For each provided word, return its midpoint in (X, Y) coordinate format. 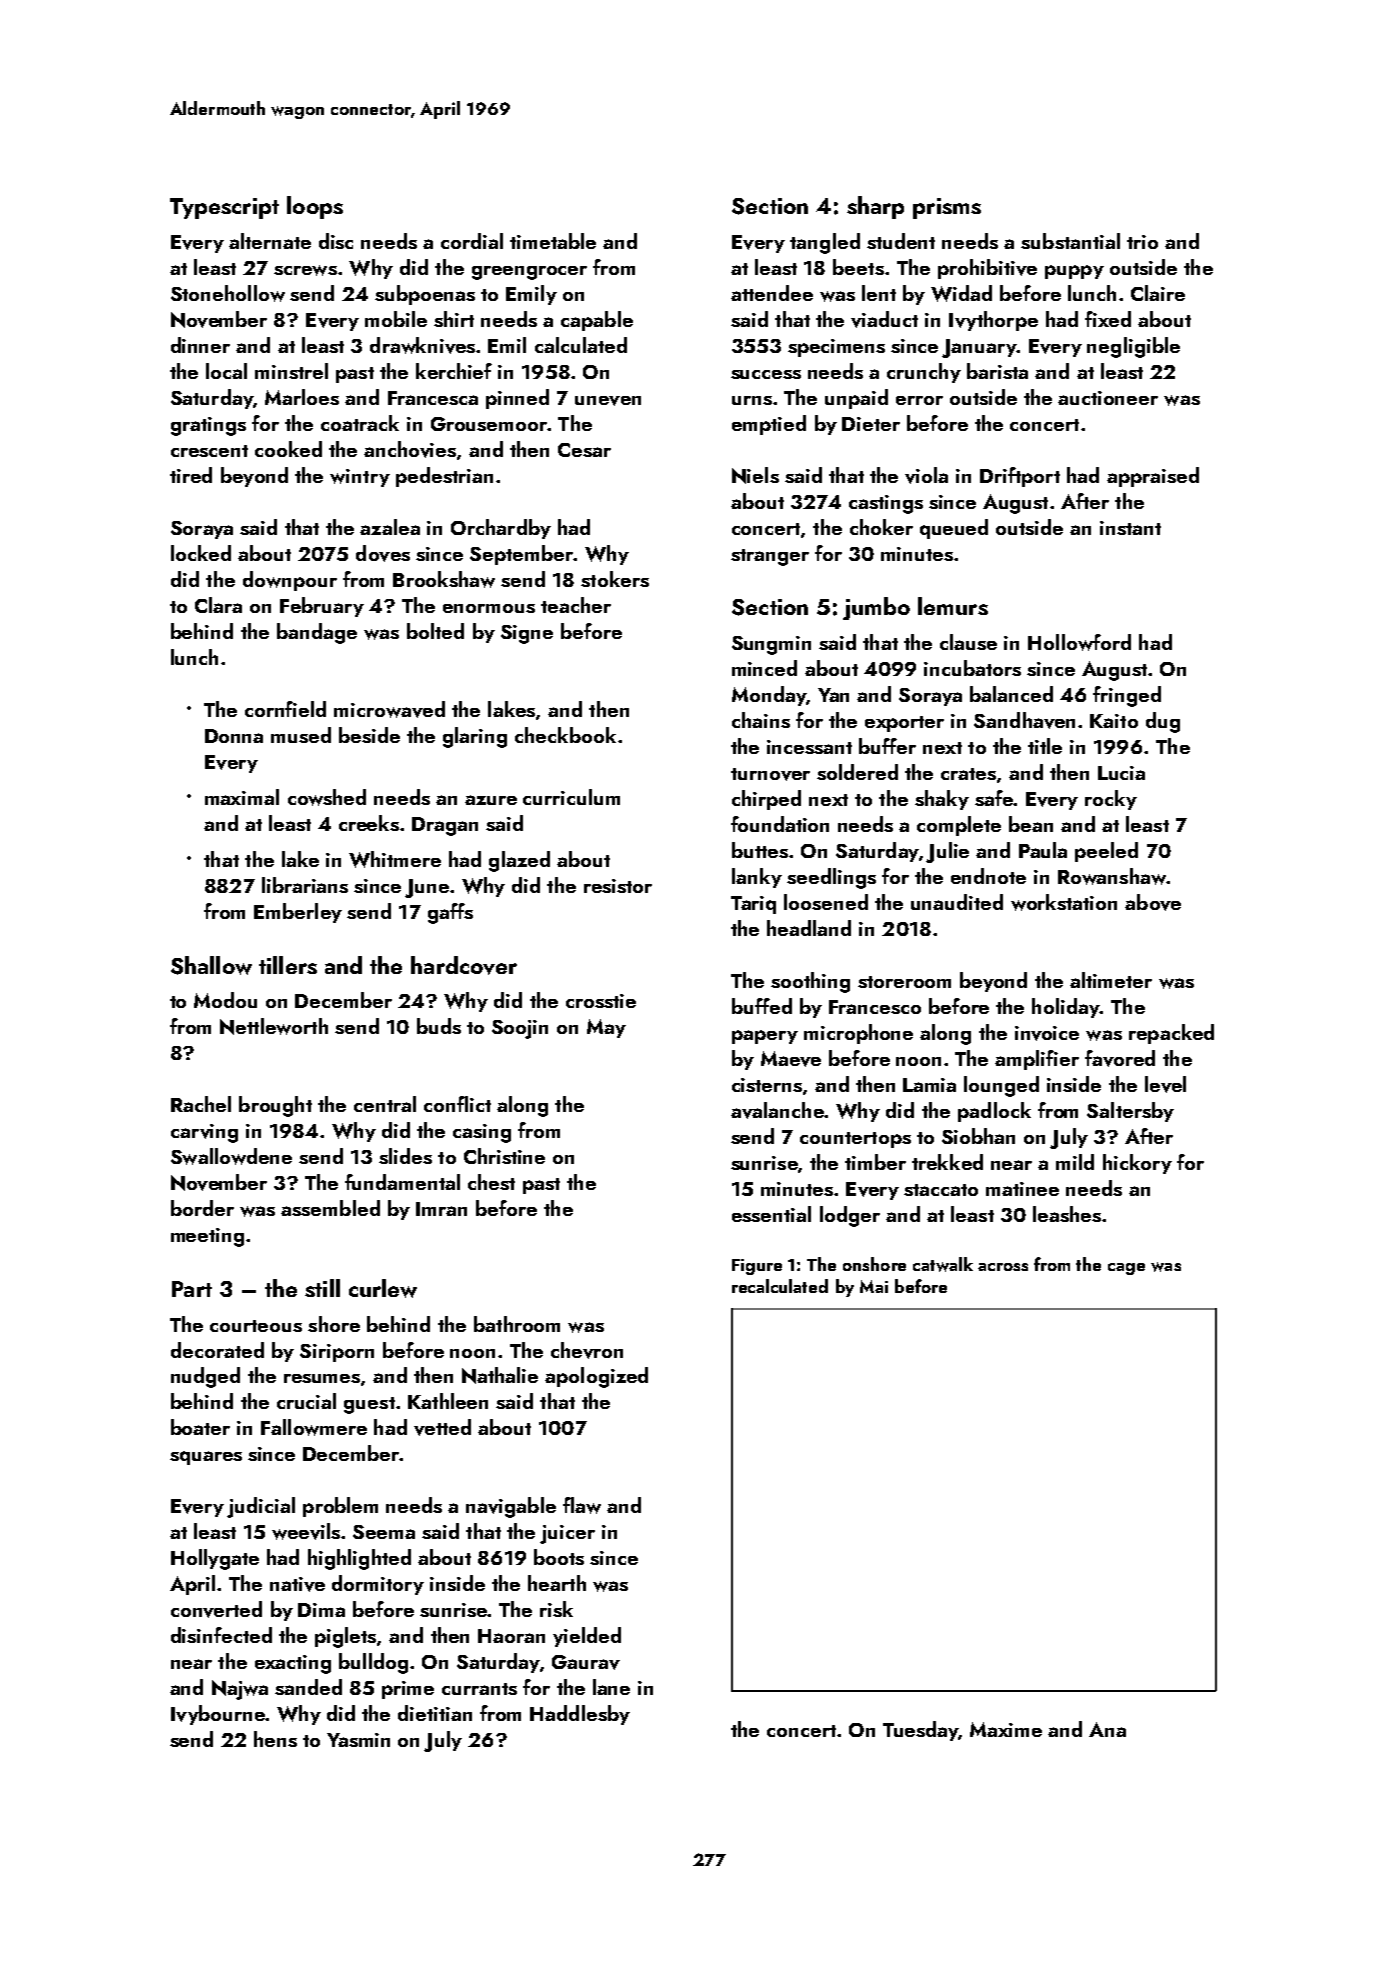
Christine (504, 1156)
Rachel (201, 1104)
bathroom (517, 1324)
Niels (755, 475)
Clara (218, 605)
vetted (442, 1427)
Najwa (240, 1690)
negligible (1133, 347)
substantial (1070, 241)
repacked (1171, 1034)
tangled (825, 243)
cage (1126, 1269)
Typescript (224, 208)
